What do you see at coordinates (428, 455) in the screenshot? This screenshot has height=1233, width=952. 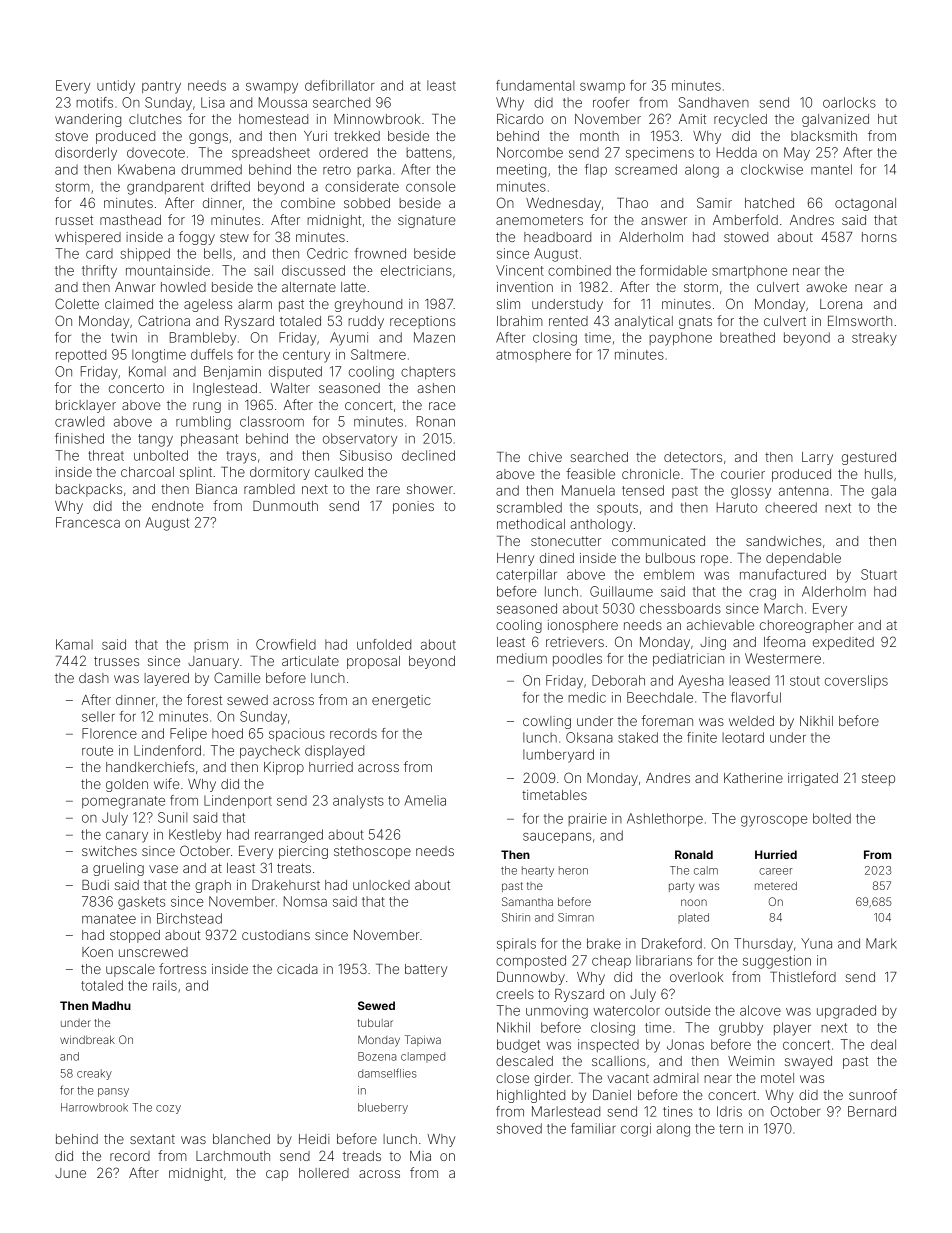 I see `declined` at bounding box center [428, 455].
